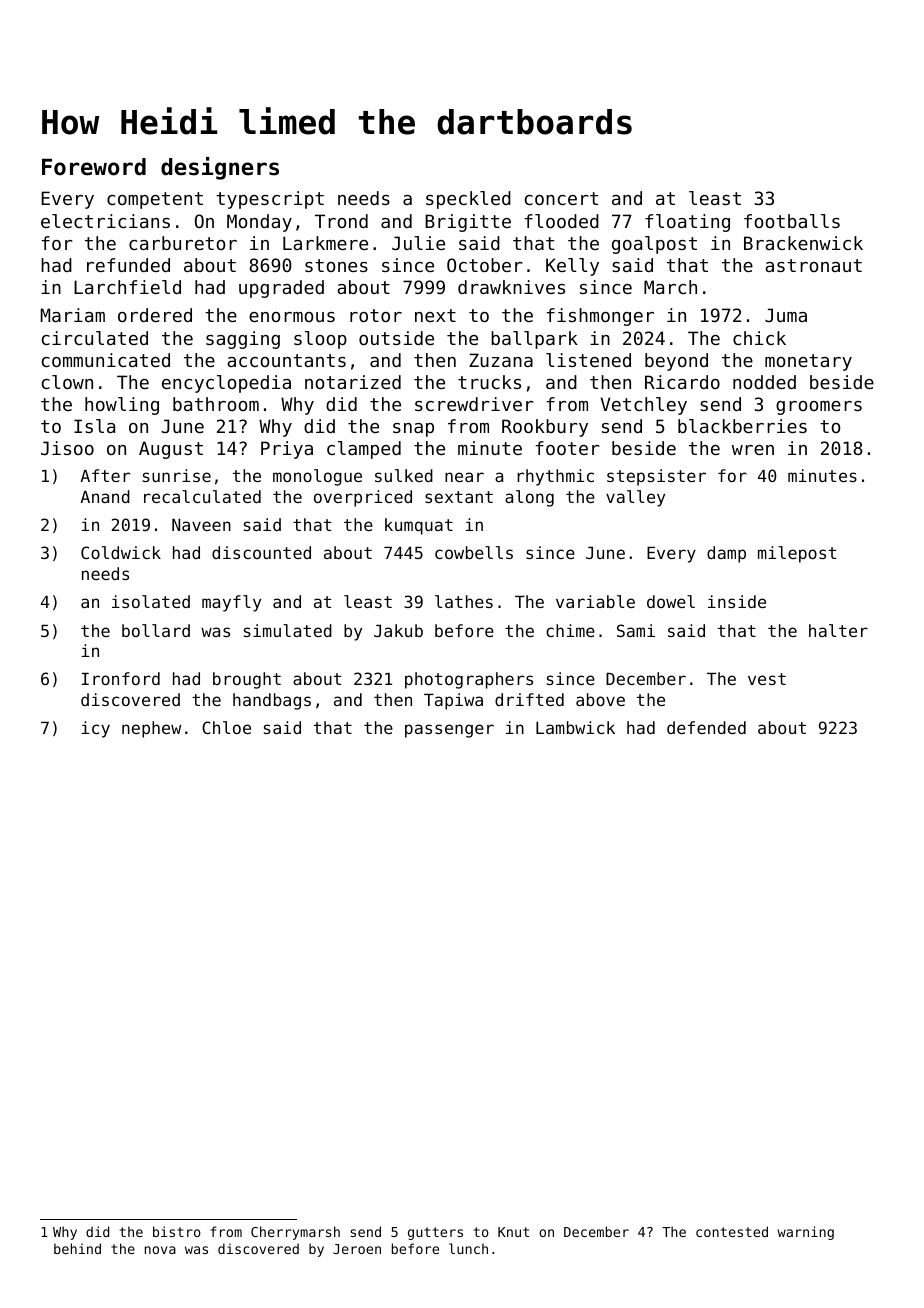 The height and width of the screenshot is (1308, 924). I want to click on electricians, so click(105, 221).
